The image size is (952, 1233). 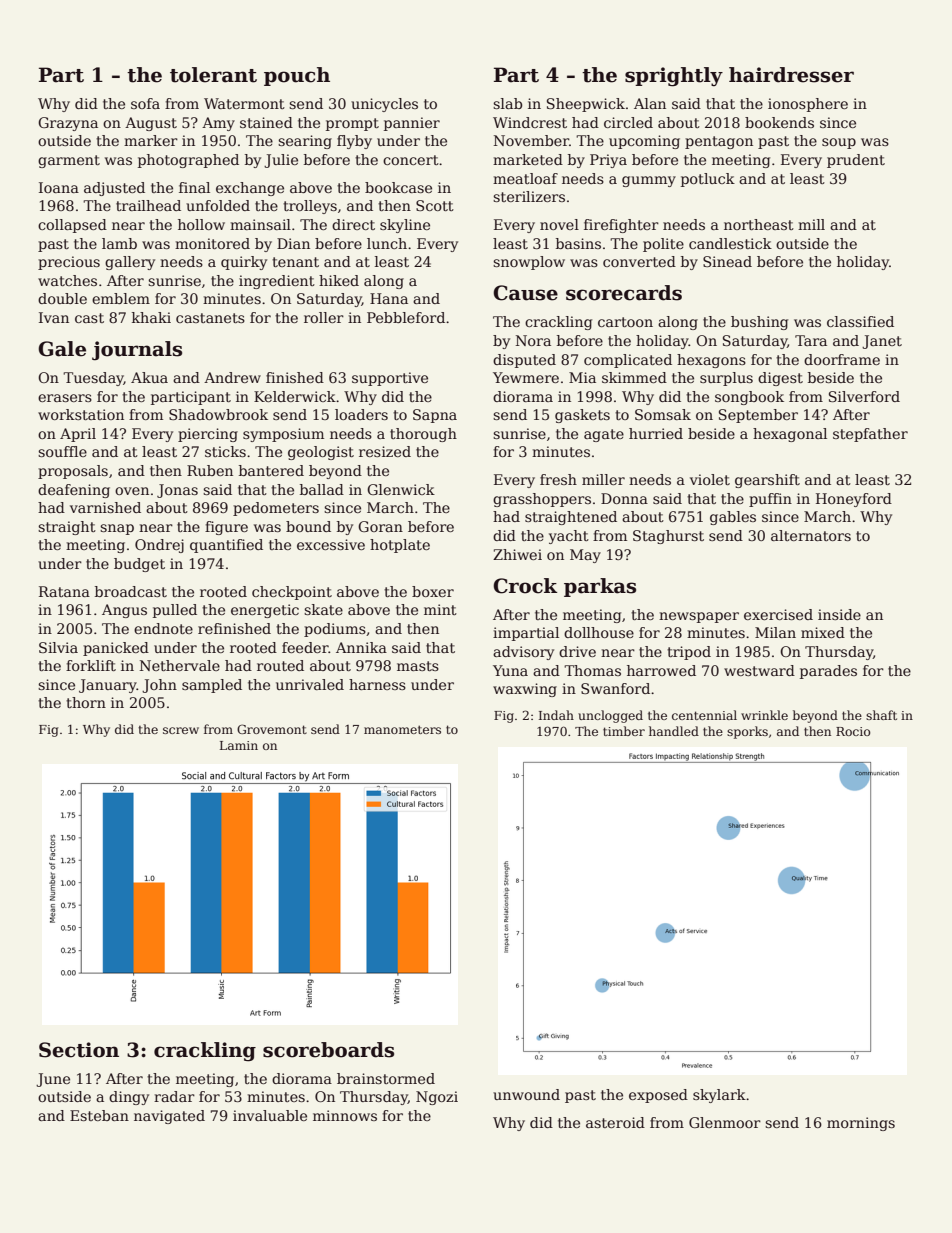 What do you see at coordinates (435, 205) in the screenshot?
I see `Scott` at bounding box center [435, 205].
